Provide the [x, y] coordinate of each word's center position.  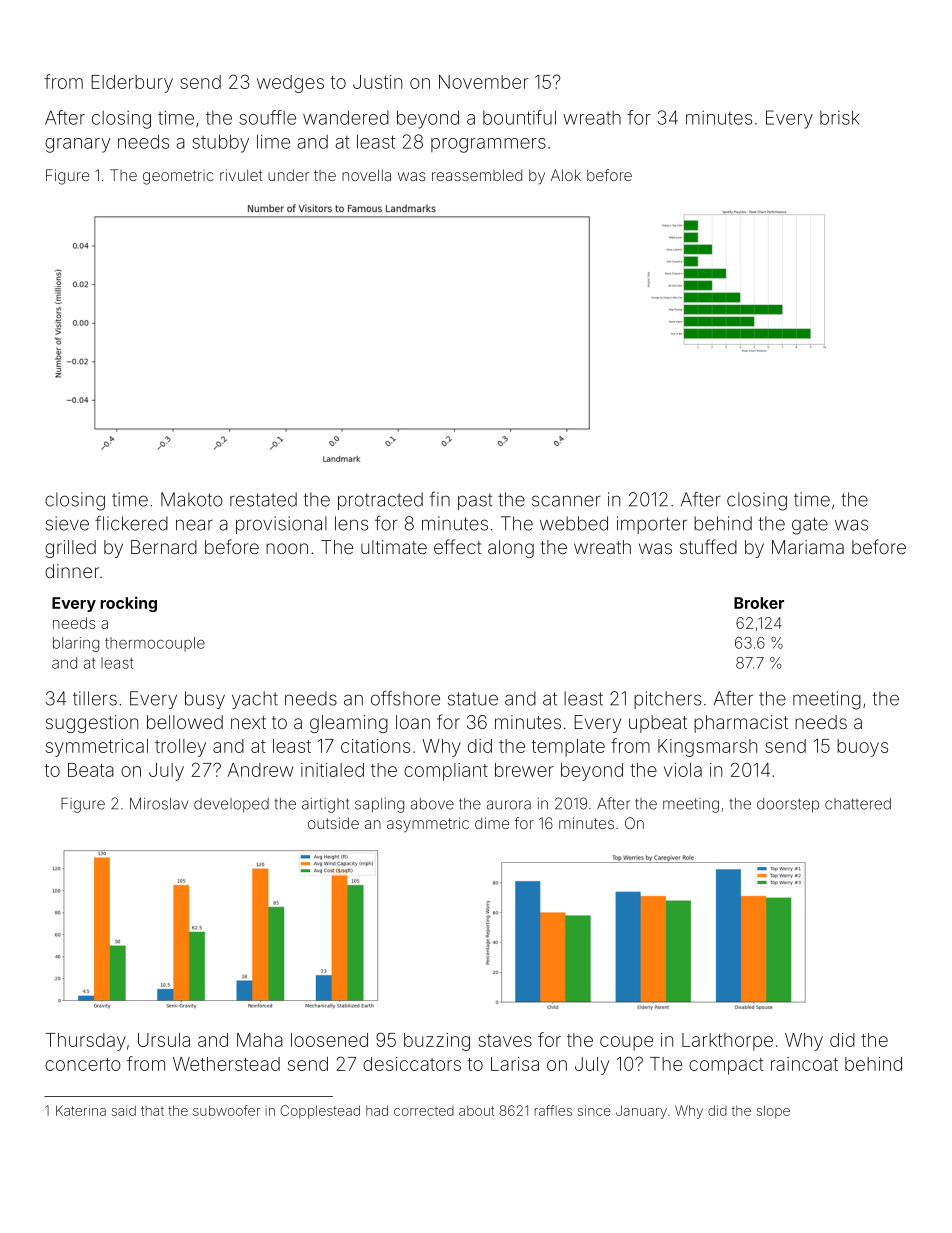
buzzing [437, 1042]
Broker [759, 603]
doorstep [788, 805]
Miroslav [159, 803]
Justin [377, 82]
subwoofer [226, 1110]
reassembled [477, 175]
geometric [178, 177]
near [194, 525]
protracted [380, 501]
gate [810, 526]
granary [78, 145]
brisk [839, 117]
